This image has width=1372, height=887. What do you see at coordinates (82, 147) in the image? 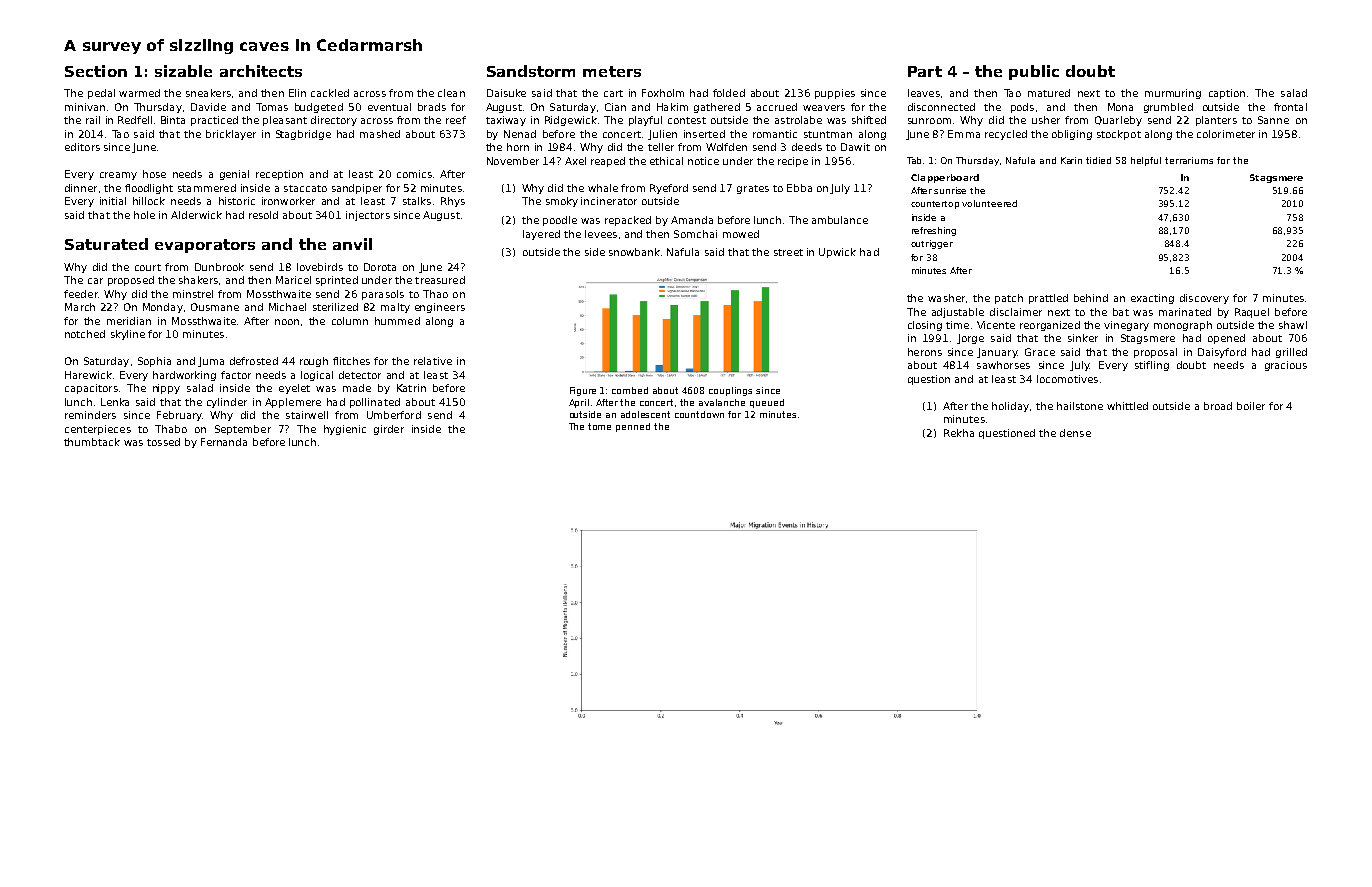
I see `editors` at bounding box center [82, 147].
